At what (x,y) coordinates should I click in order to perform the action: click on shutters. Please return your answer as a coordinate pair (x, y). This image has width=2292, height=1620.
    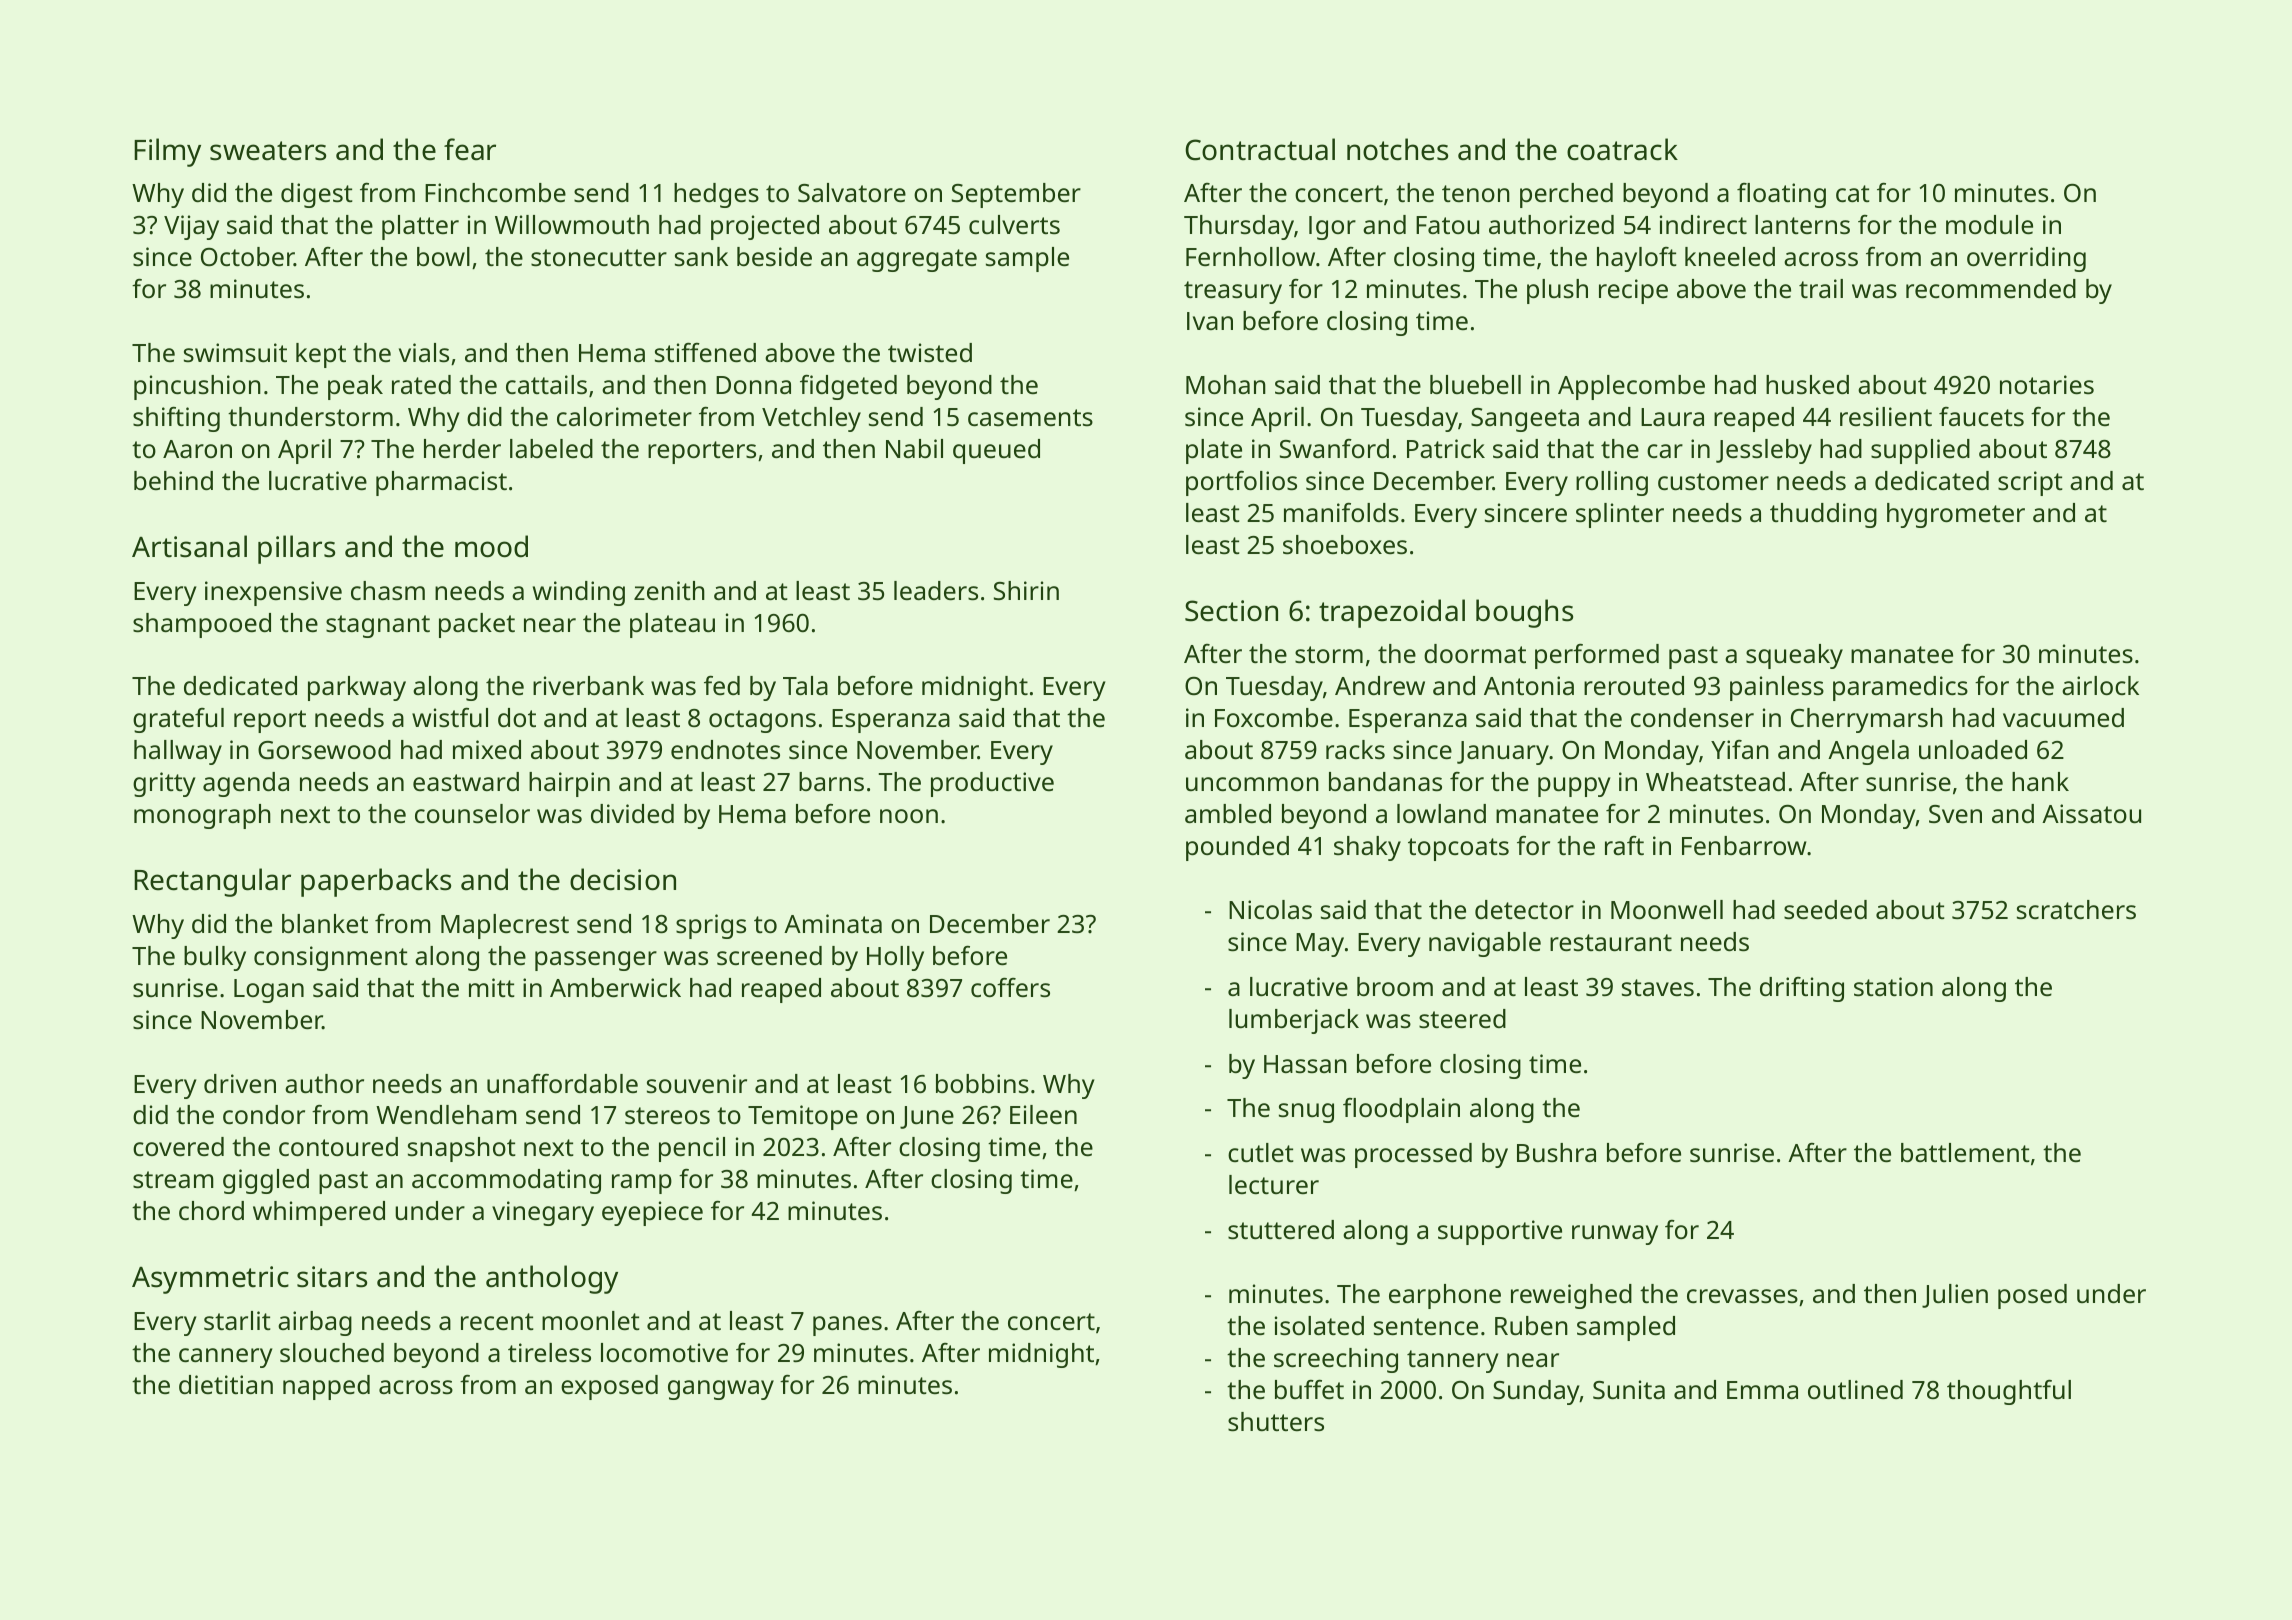
    Looking at the image, I should click on (1276, 1421).
